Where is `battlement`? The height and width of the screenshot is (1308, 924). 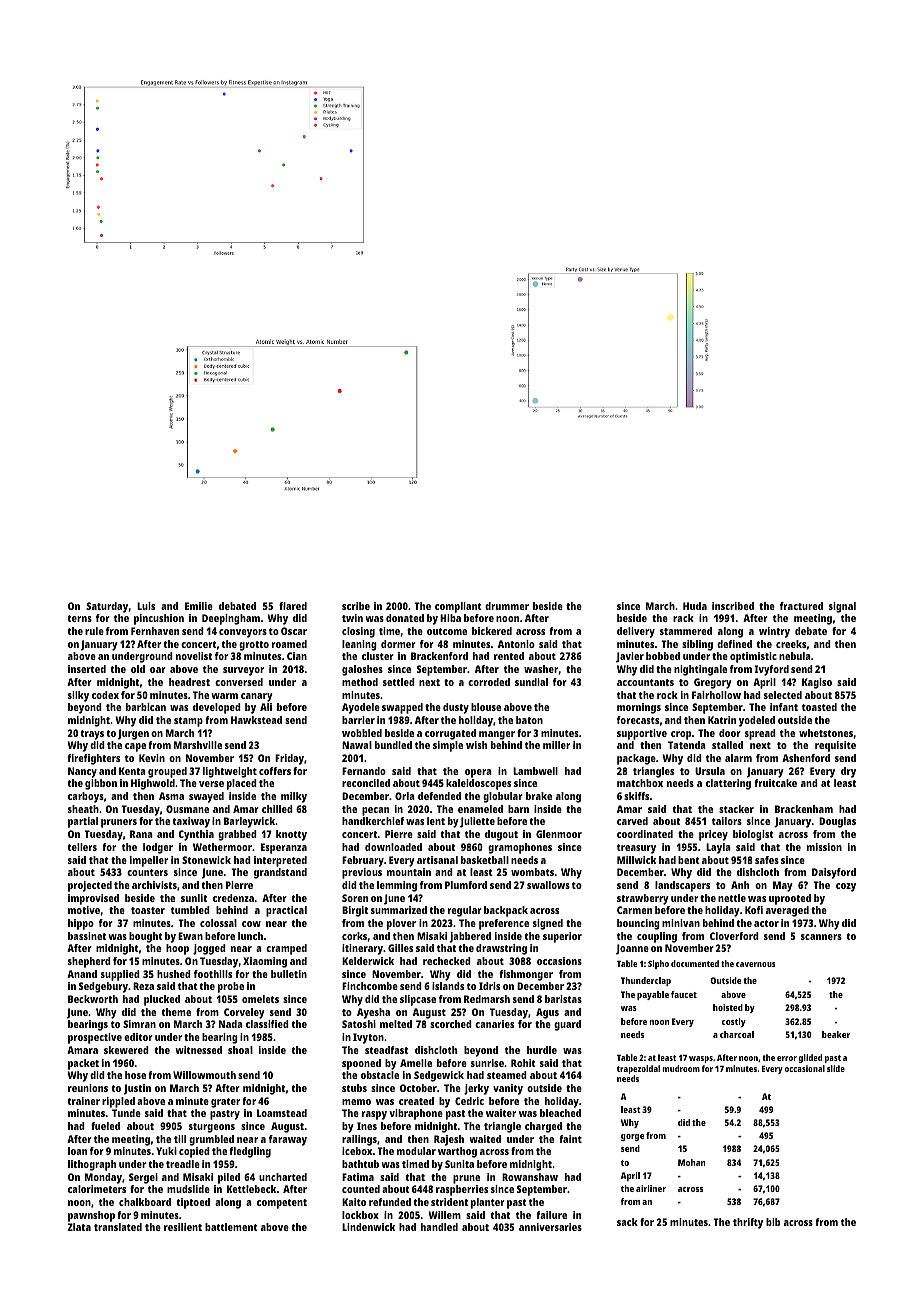 battlement is located at coordinates (231, 1227).
